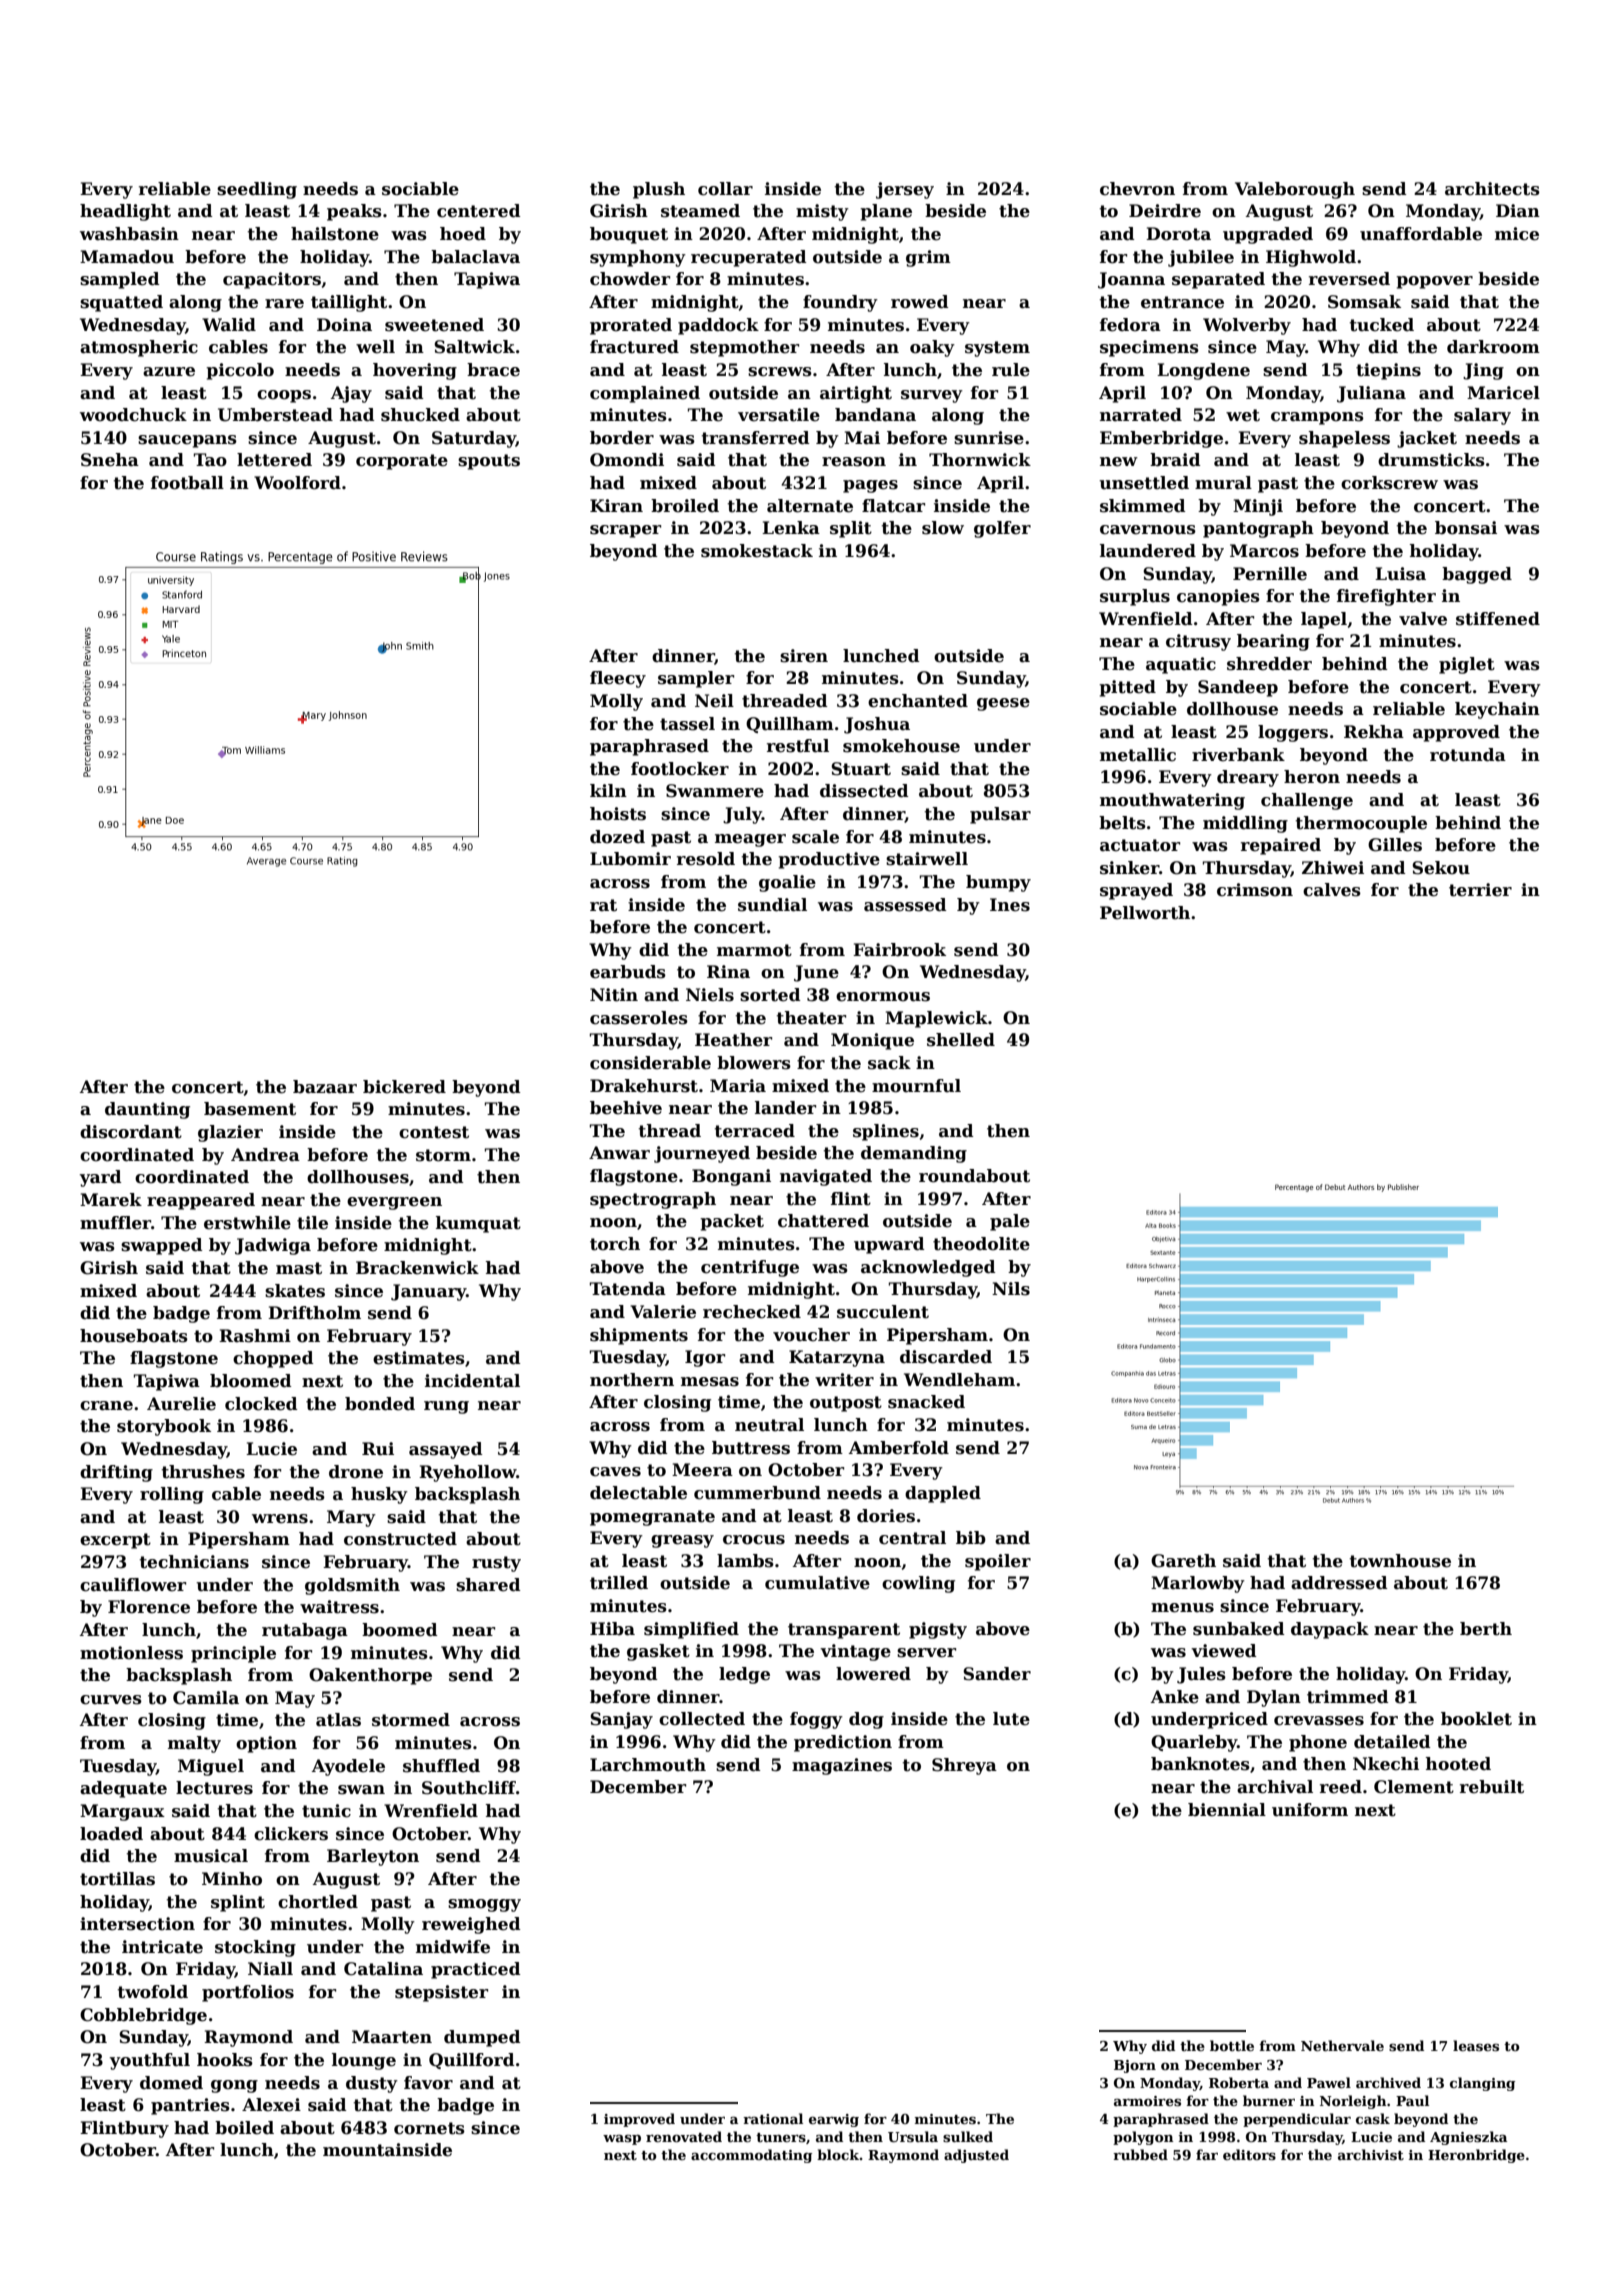  I want to click on server, so click(926, 1653).
